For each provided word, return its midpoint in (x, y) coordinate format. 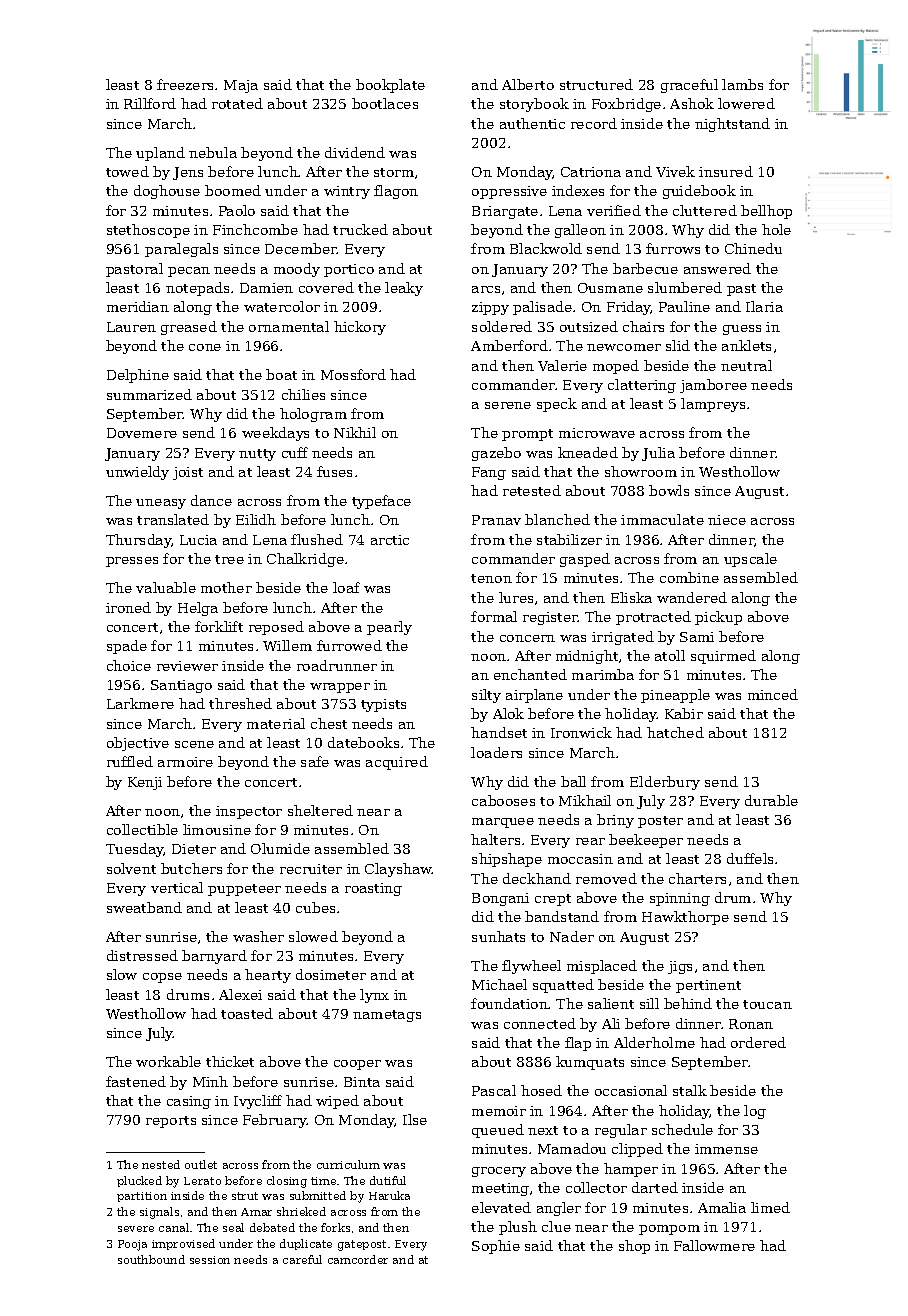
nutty (257, 455)
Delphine (138, 376)
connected (540, 1023)
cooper (357, 1065)
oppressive (509, 192)
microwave (597, 433)
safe (315, 761)
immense (726, 1149)
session (210, 1260)
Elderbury (665, 783)
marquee (503, 823)
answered (717, 268)
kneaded (588, 452)
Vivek (675, 171)
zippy (490, 308)
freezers (185, 84)
